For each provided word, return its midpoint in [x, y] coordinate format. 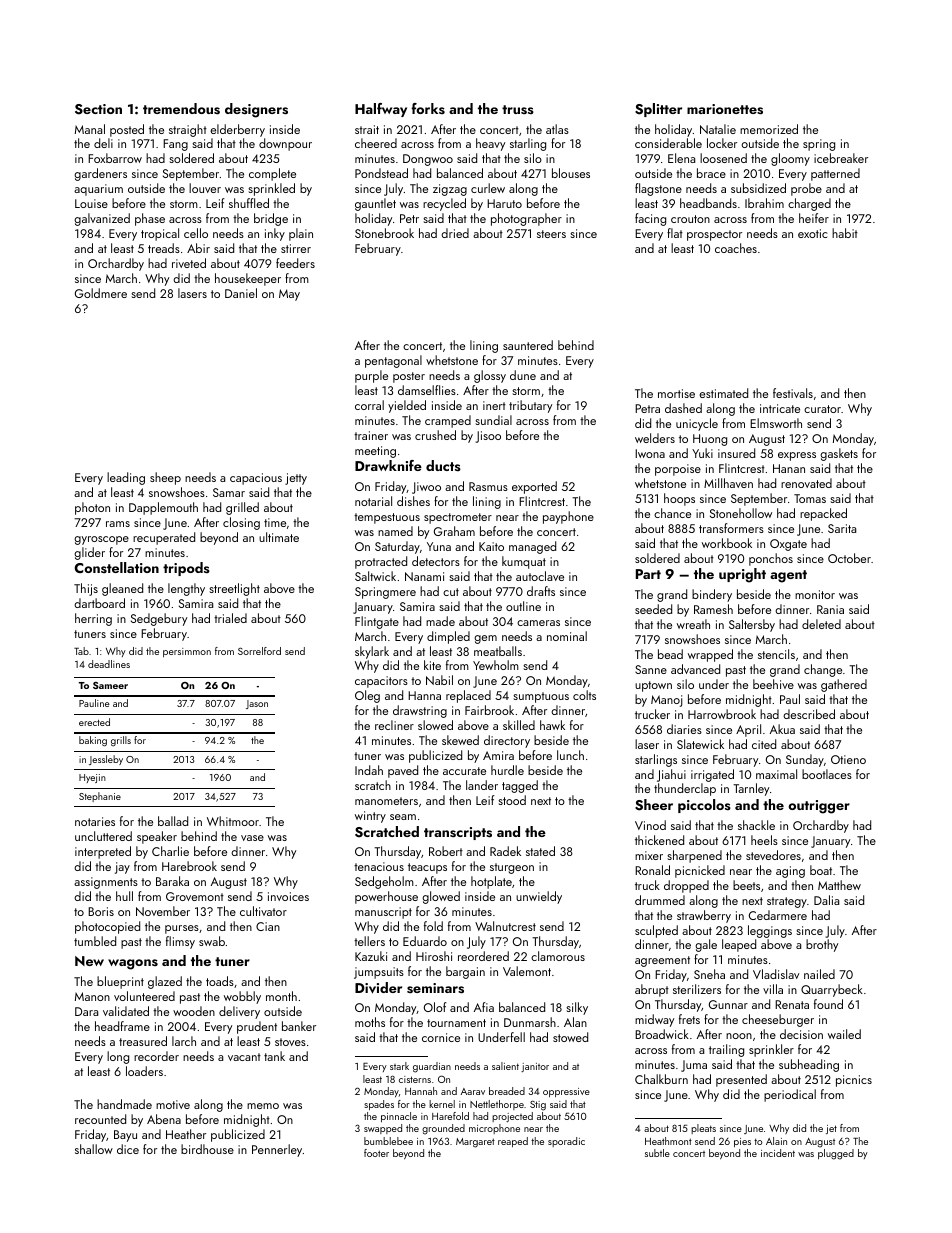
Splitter [658, 110]
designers [256, 110]
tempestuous [387, 518]
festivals [793, 393]
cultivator [263, 911]
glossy [490, 376]
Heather [186, 1134]
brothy [822, 945]
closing [241, 523]
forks [428, 108]
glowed [441, 897]
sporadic [566, 1142]
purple [371, 376]
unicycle [697, 424]
